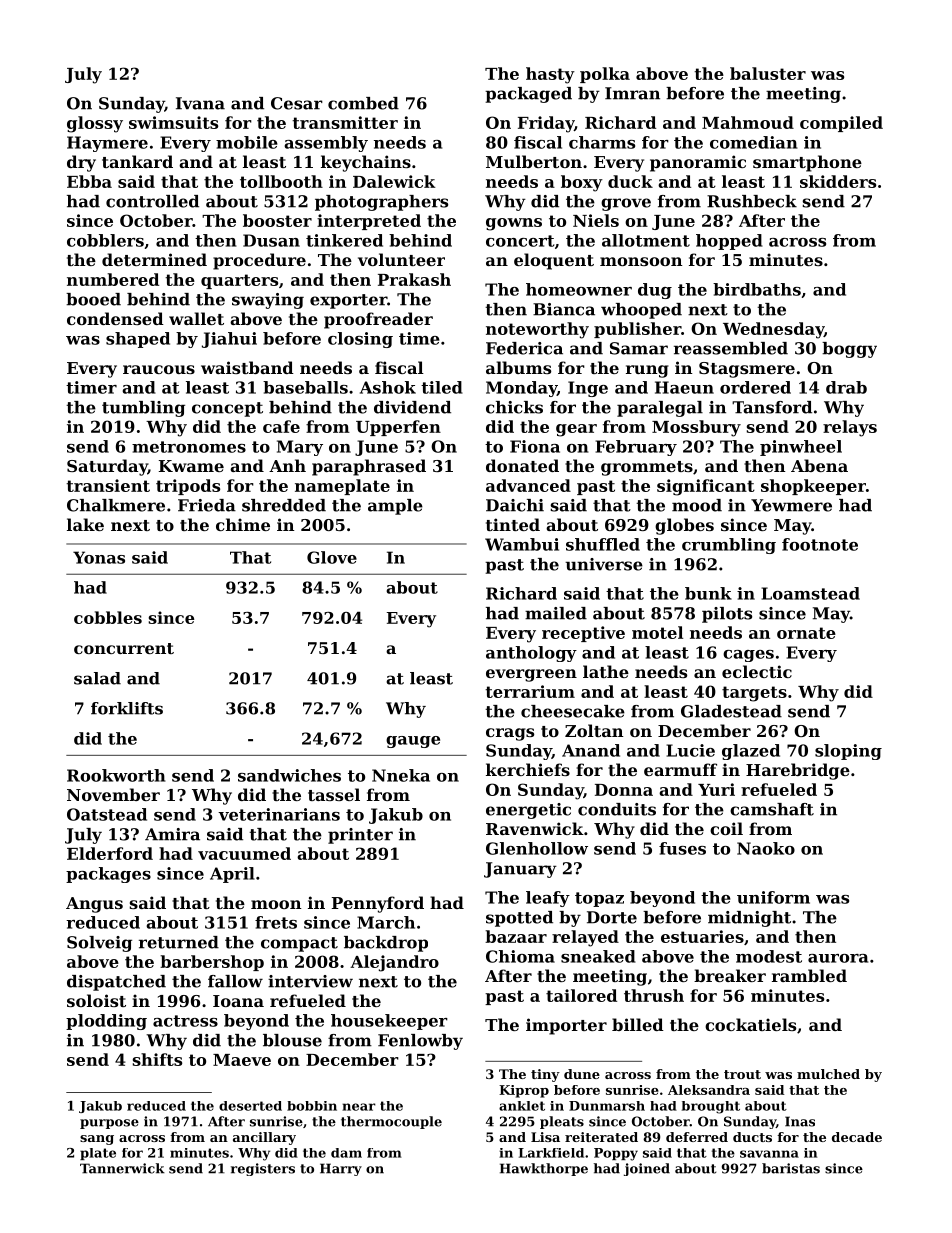 This screenshot has height=1233, width=952. Describe the element at coordinates (522, 544) in the screenshot. I see `Wambui` at that location.
